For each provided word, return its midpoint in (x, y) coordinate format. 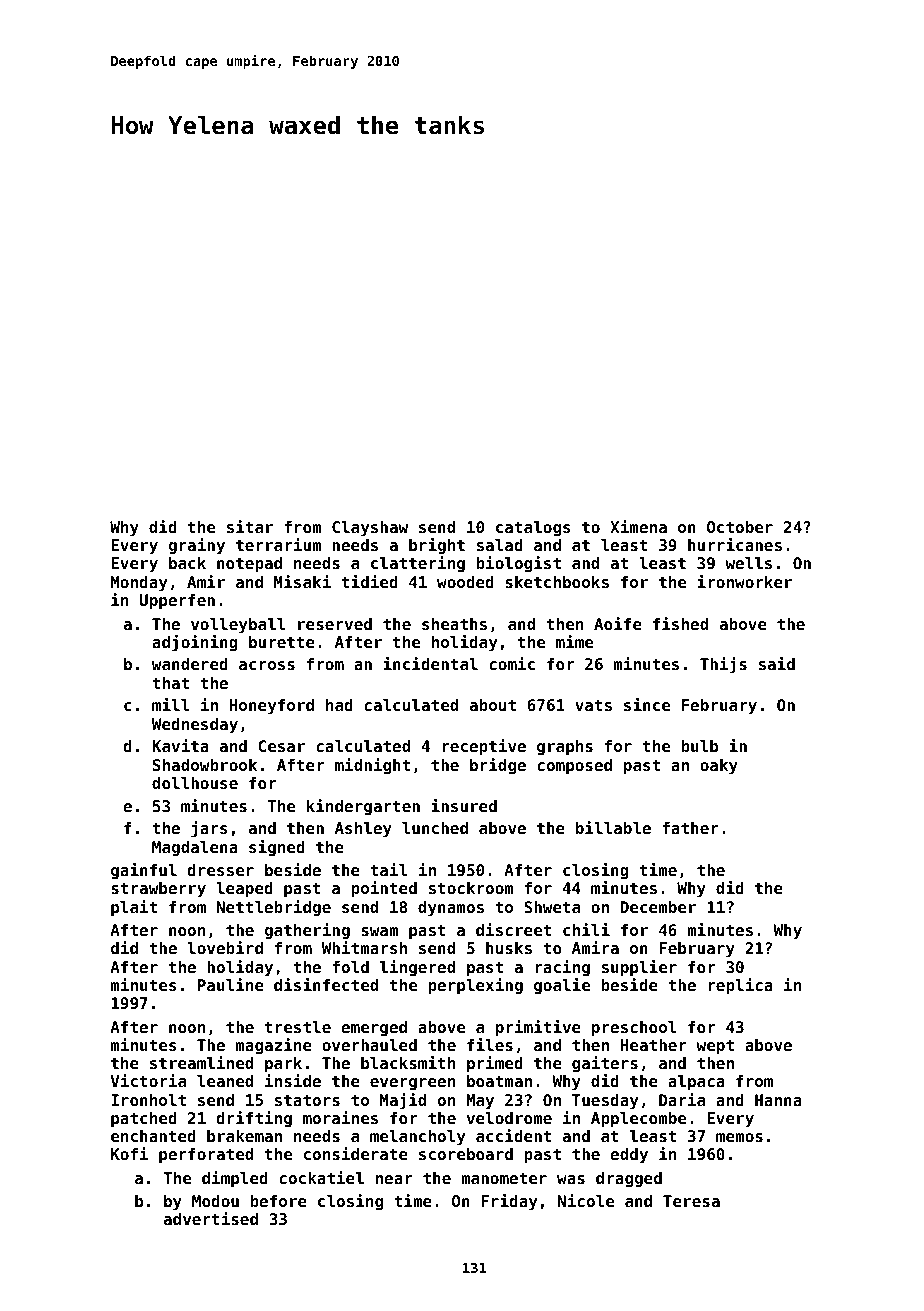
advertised (211, 1218)
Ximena (638, 526)
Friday (509, 1202)
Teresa (691, 1201)
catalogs (533, 529)
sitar (250, 526)
